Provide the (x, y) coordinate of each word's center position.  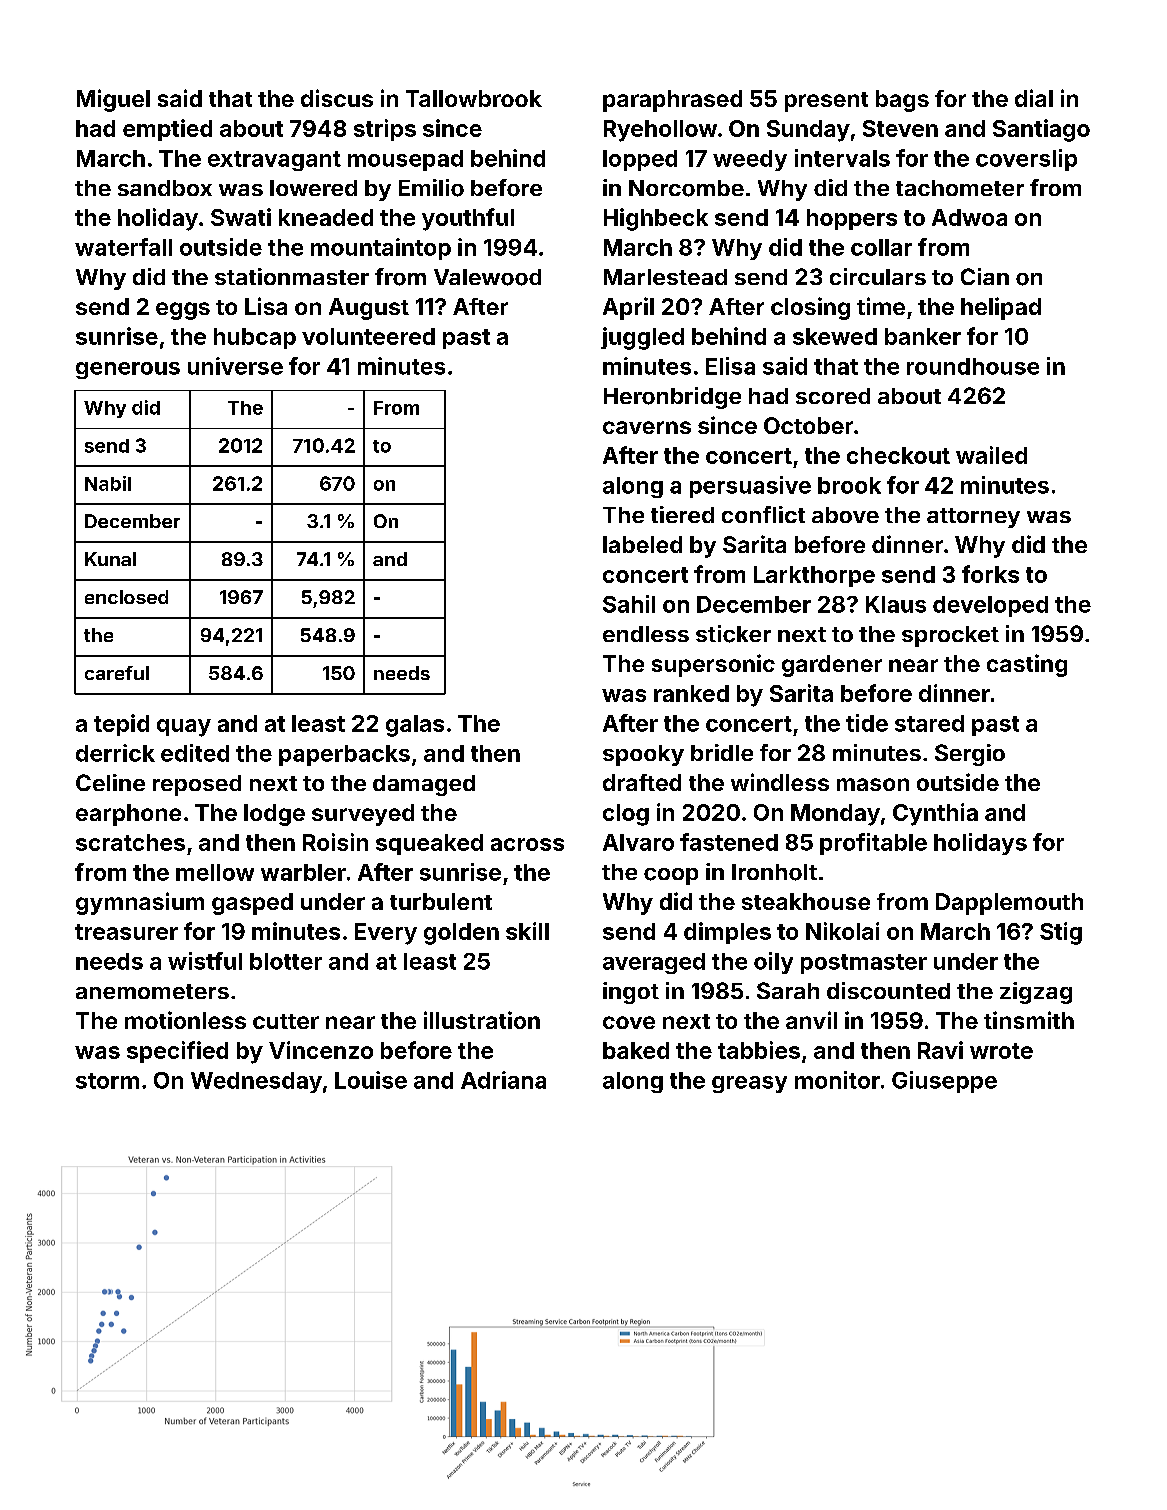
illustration (482, 1020)
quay (184, 728)
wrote (1001, 1051)
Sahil (629, 604)
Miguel (113, 100)
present (826, 102)
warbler (303, 872)
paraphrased (672, 101)
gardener (832, 666)
